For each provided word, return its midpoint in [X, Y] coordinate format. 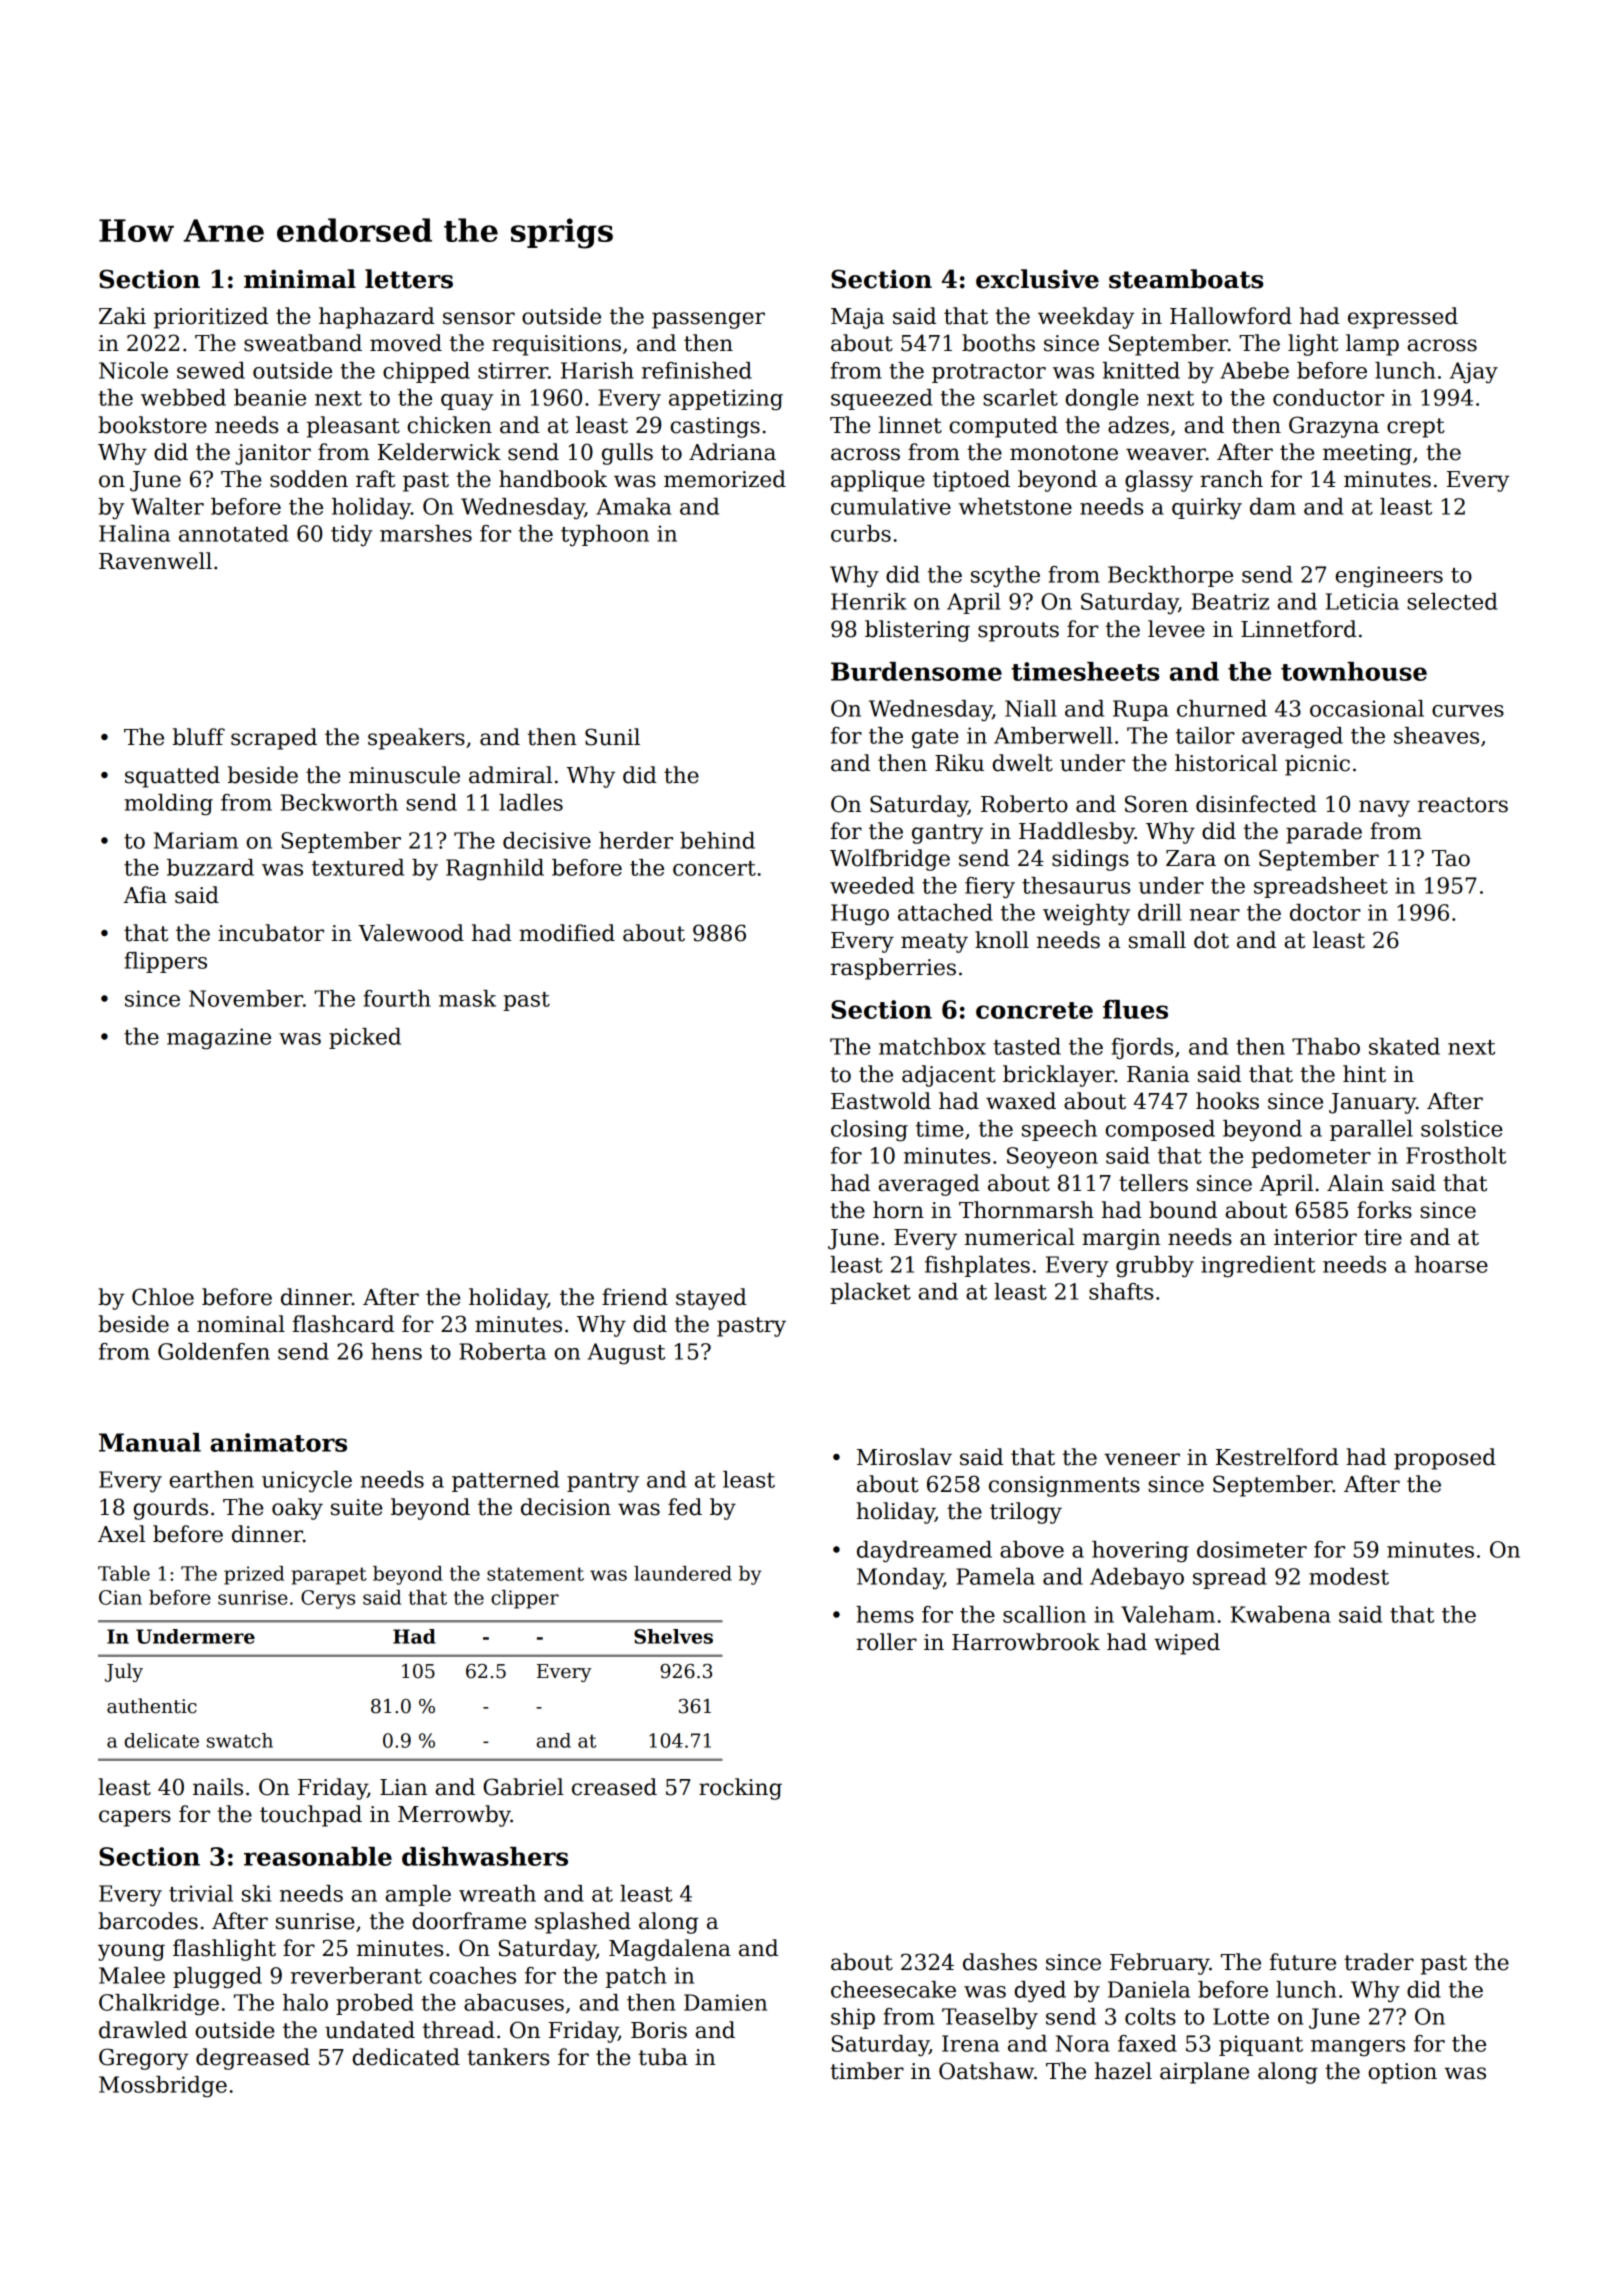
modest [1349, 1576]
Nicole [133, 370]
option [1402, 2073]
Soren [1156, 804]
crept [1416, 428]
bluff [199, 737]
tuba [663, 2057]
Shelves [673, 1636]
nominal [241, 1324]
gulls [627, 454]
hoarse [1451, 1264]
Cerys [328, 1599]
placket [870, 1293]
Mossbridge [163, 2087]
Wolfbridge [890, 860]
